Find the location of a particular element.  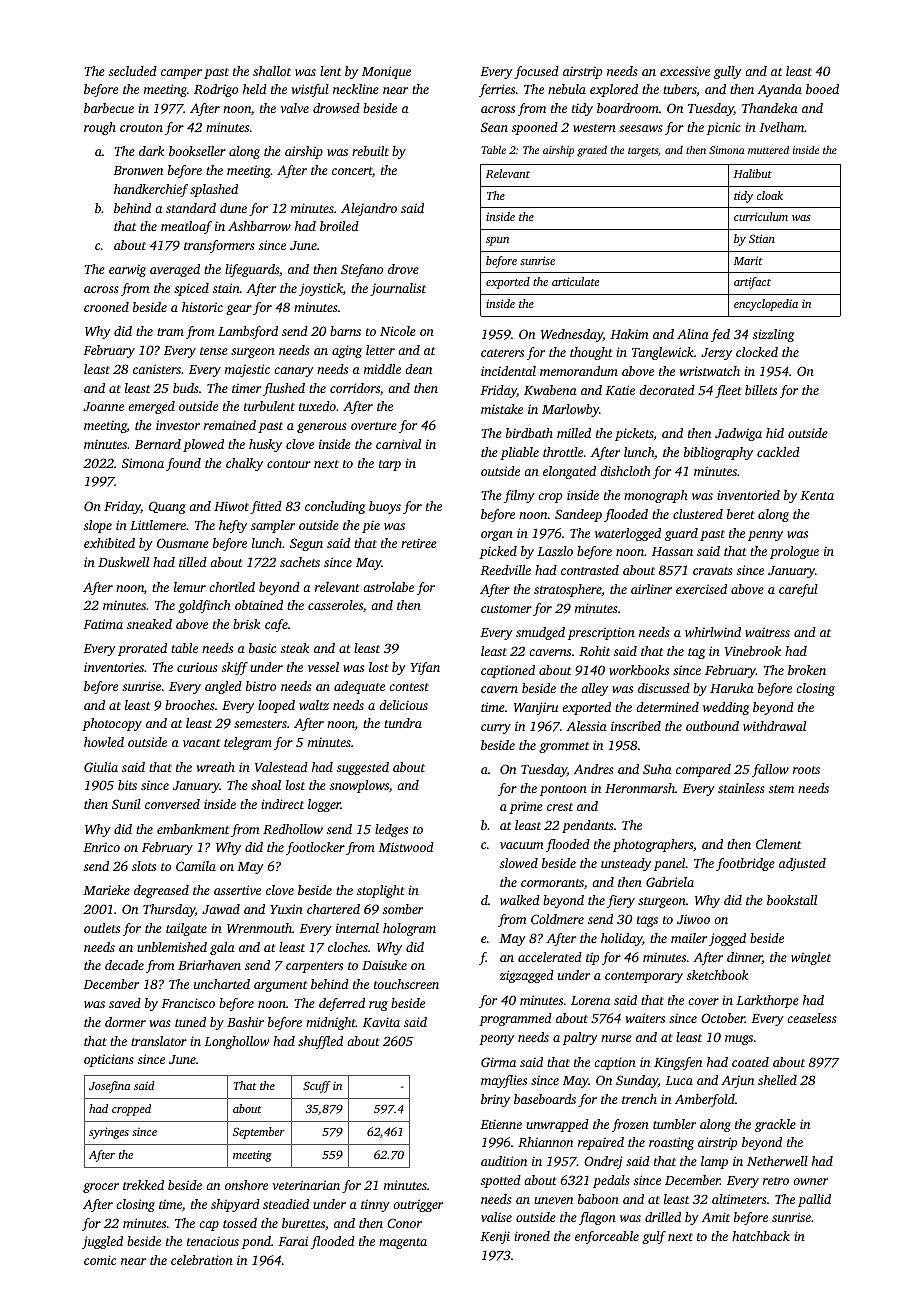

secluded is located at coordinates (133, 71).
